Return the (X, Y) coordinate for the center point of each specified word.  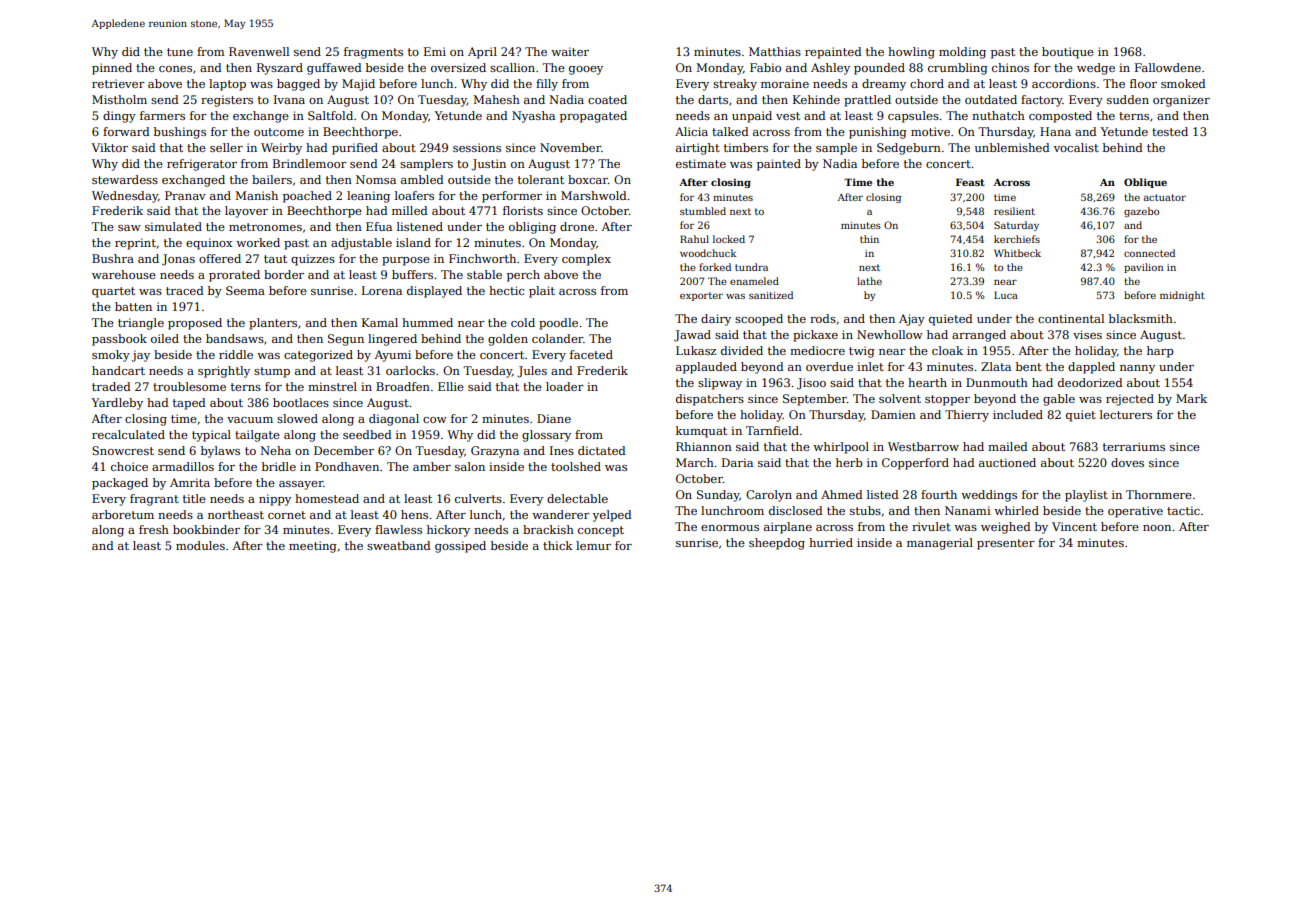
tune (180, 52)
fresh (154, 529)
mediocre (817, 350)
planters (273, 324)
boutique (1068, 53)
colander (557, 338)
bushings (180, 133)
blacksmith (1141, 318)
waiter (570, 51)
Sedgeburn (909, 149)
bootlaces (301, 402)
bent (1029, 366)
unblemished (1012, 147)
